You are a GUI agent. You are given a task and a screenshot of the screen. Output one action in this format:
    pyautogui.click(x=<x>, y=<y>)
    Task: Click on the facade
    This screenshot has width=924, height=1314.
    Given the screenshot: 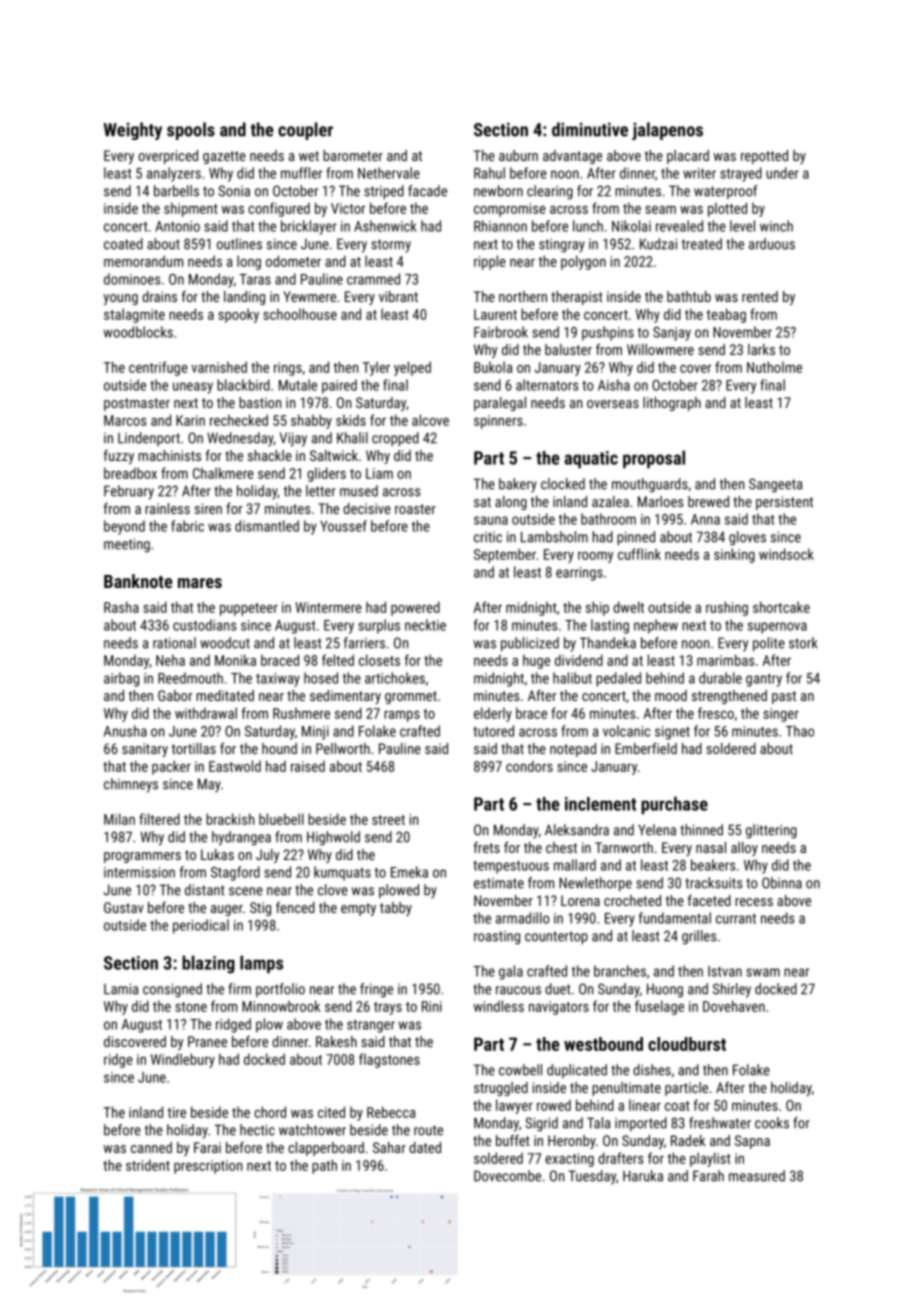 What is the action you would take?
    pyautogui.click(x=427, y=191)
